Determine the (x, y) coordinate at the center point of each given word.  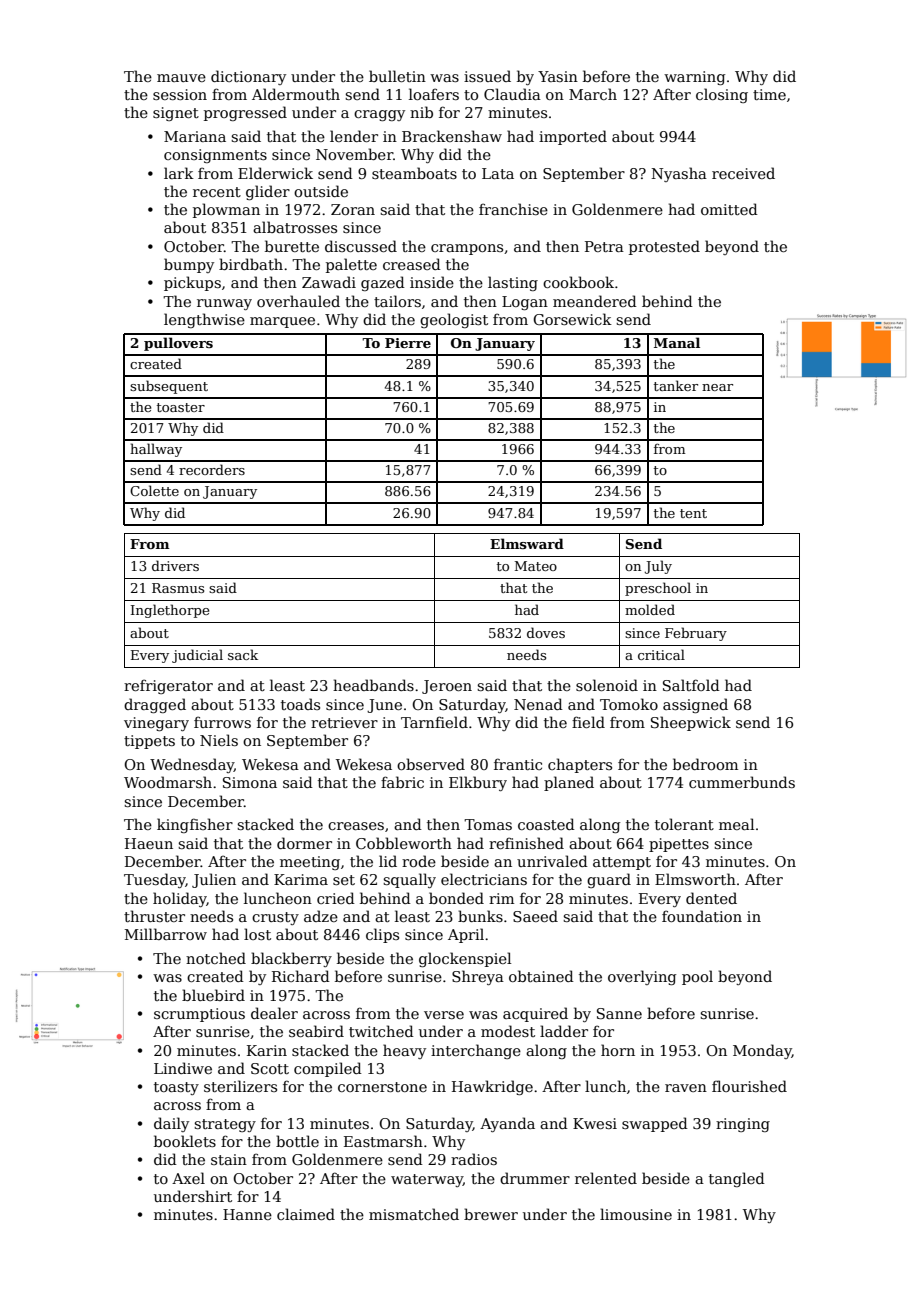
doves (546, 632)
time (769, 94)
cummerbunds (742, 782)
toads (300, 704)
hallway (156, 450)
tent (693, 513)
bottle (297, 1141)
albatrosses (295, 227)
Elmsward (527, 543)
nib (421, 112)
